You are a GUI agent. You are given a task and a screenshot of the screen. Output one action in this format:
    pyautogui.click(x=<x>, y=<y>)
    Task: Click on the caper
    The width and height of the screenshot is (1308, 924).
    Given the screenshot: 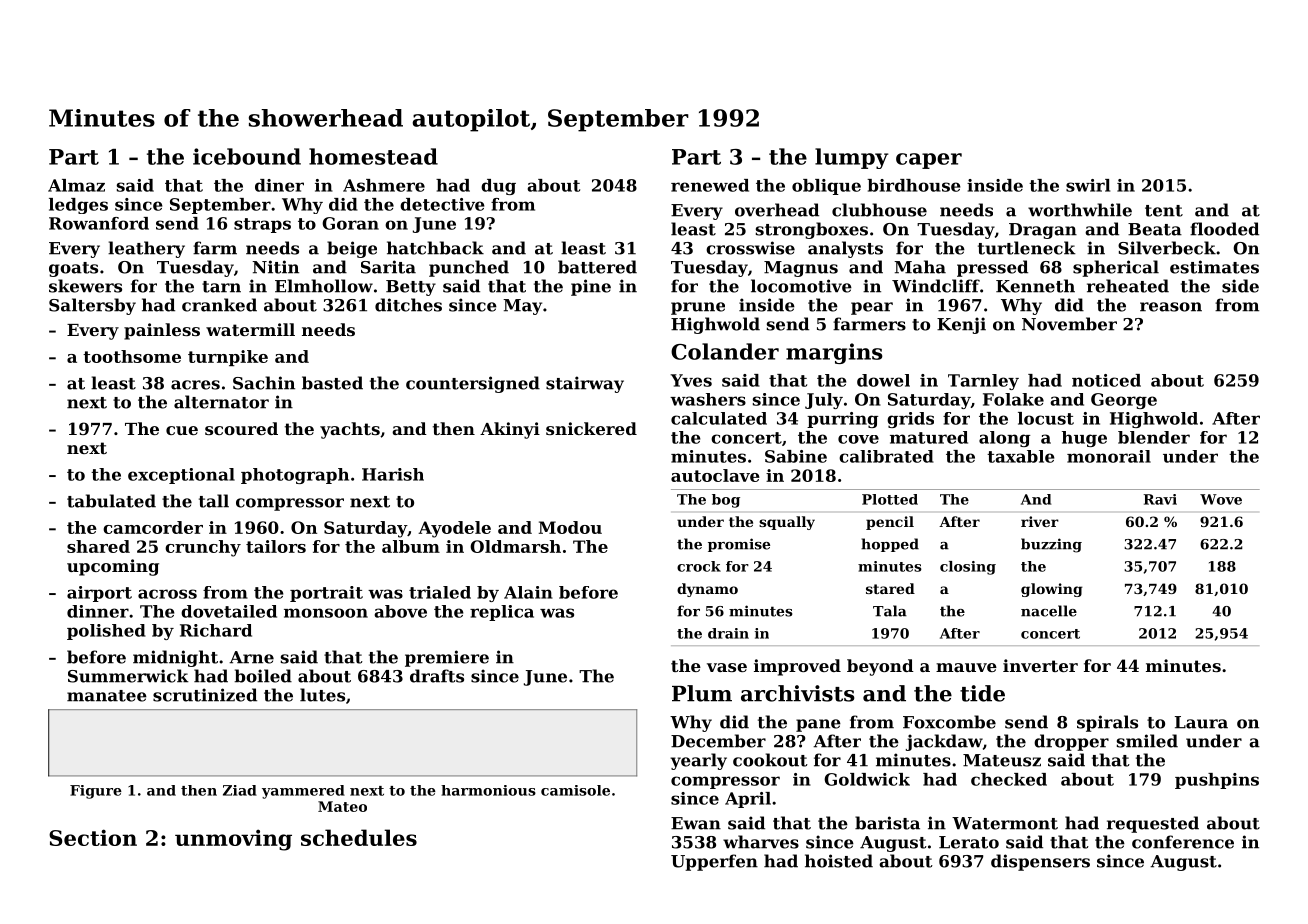 What is the action you would take?
    pyautogui.click(x=929, y=161)
